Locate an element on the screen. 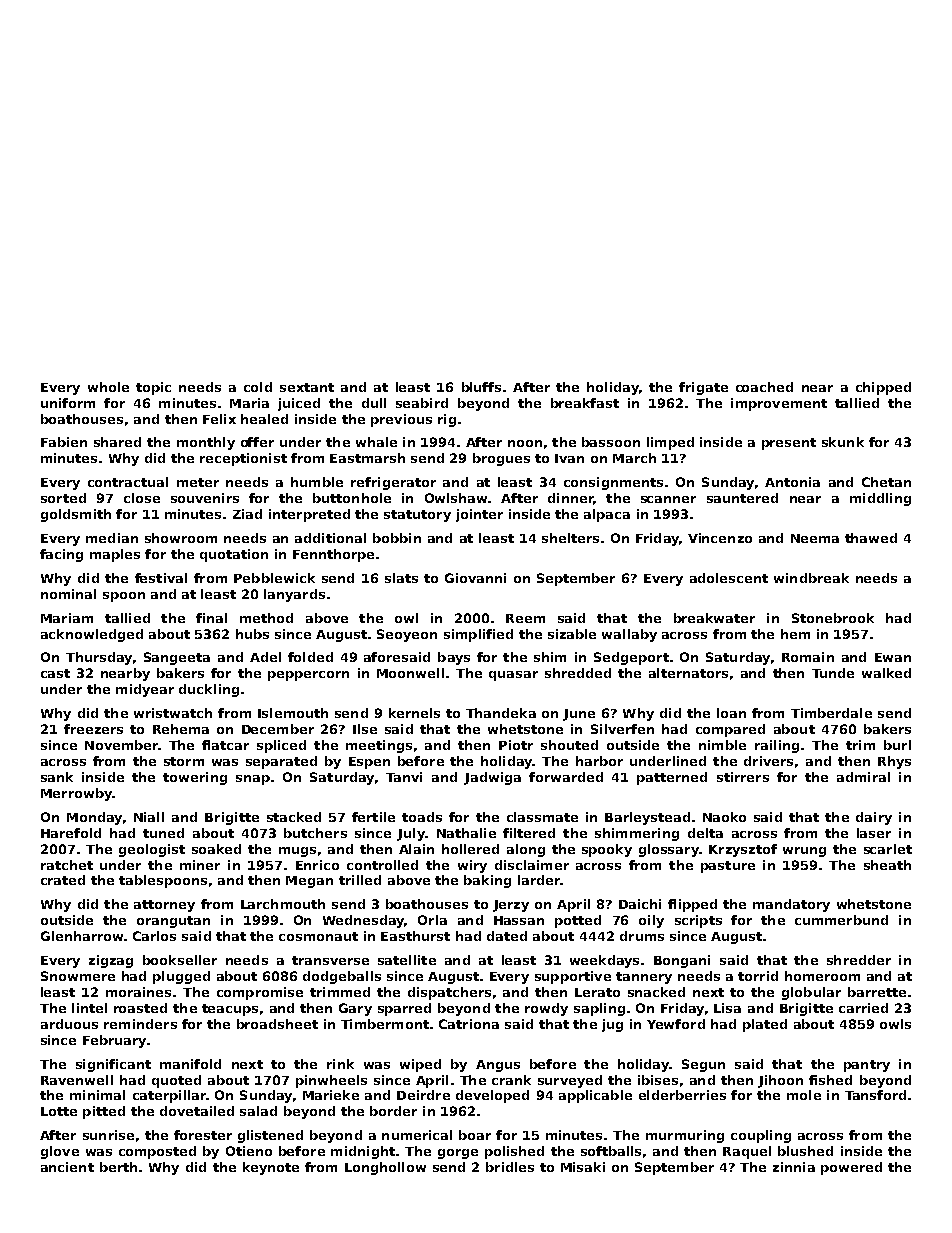 Image resolution: width=952 pixels, height=1233 pixels. ratchet is located at coordinates (67, 865).
